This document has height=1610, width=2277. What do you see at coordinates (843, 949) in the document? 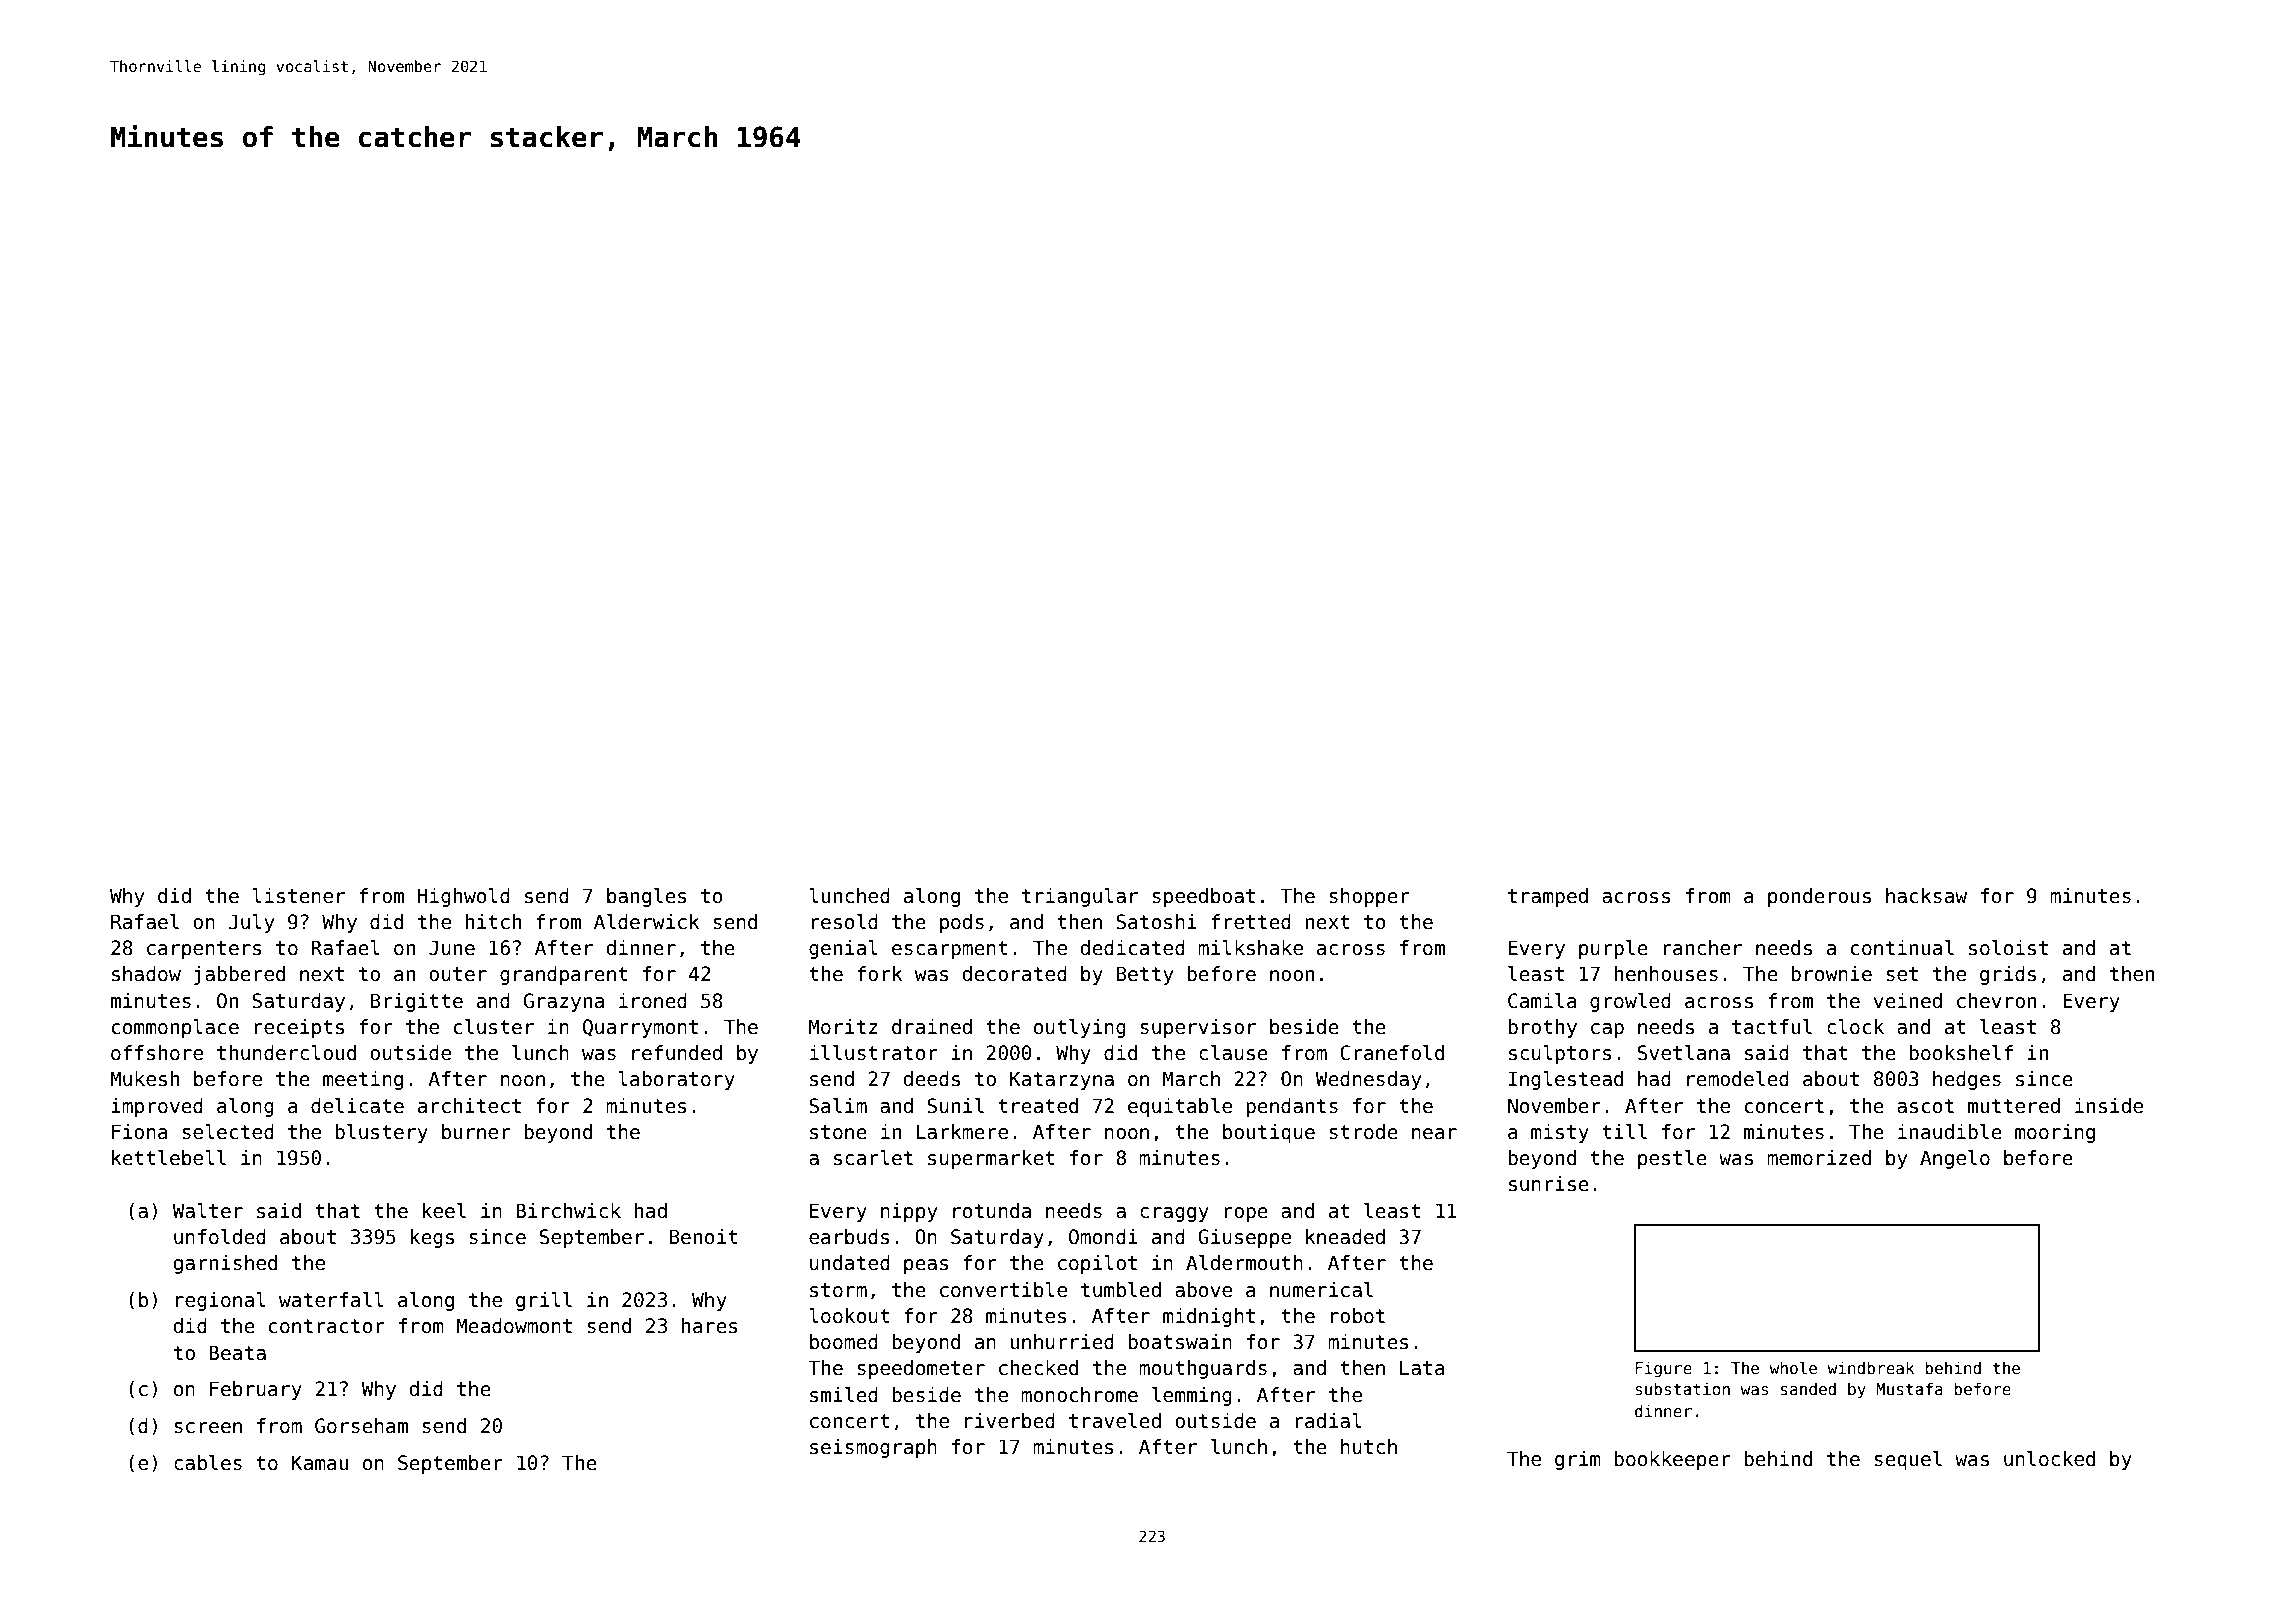
I see `genial` at bounding box center [843, 949].
